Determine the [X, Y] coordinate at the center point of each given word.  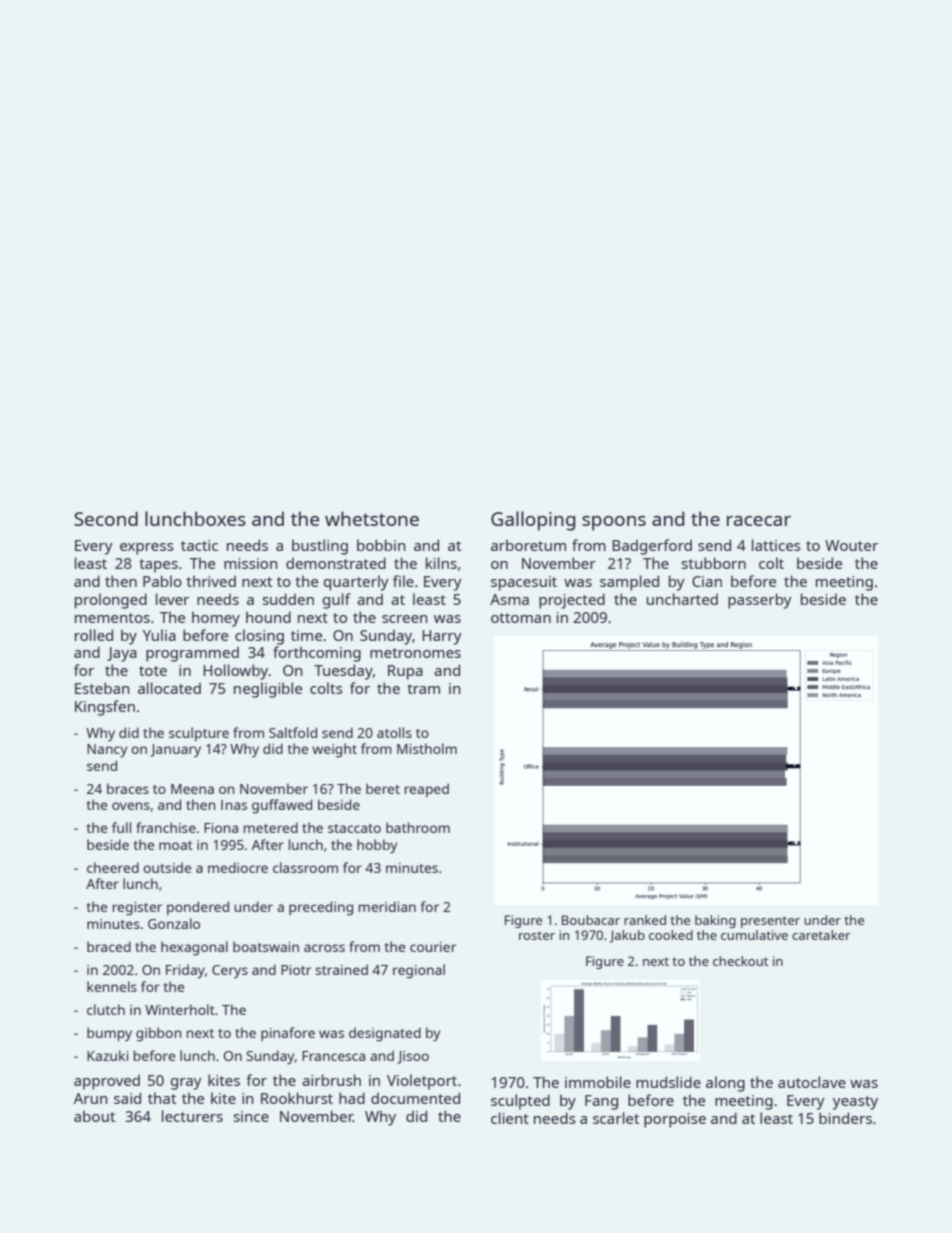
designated [385, 1034]
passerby [760, 601]
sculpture [199, 734]
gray [186, 1084]
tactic [199, 545]
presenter [770, 922]
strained [341, 969]
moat [176, 845]
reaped [427, 790]
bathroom [418, 827]
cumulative [754, 935]
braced [109, 946]
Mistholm [427, 748]
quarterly [356, 583]
